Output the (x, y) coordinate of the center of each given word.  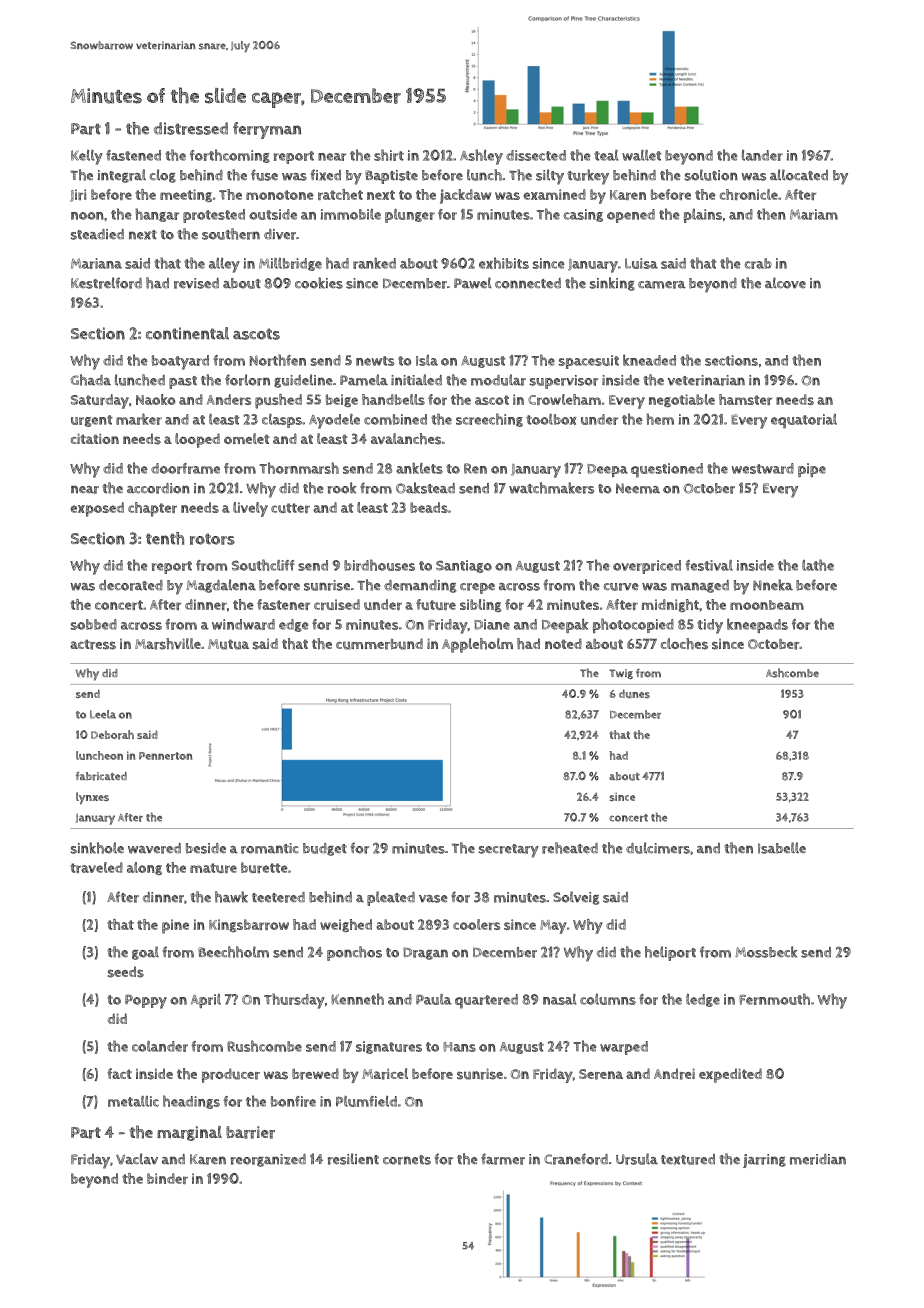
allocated (799, 175)
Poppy (146, 1002)
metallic (133, 1101)
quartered (486, 1001)
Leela (103, 714)
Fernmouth (774, 999)
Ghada (90, 380)
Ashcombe (792, 673)
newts (375, 361)
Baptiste (391, 177)
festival (709, 565)
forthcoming (230, 156)
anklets (419, 468)
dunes (634, 693)
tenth (165, 538)
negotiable (682, 400)
